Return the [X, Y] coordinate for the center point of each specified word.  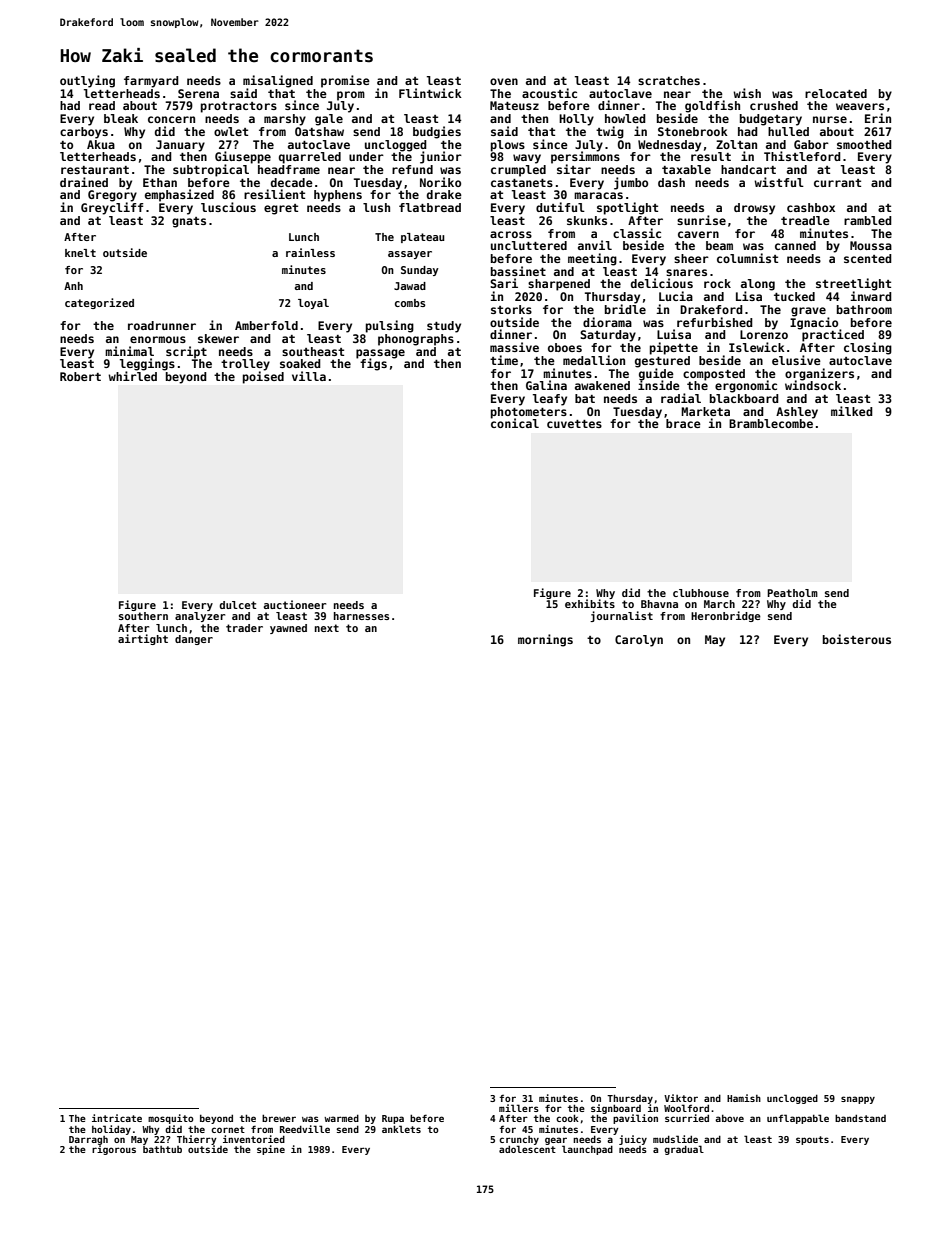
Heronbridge [726, 616]
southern [143, 616]
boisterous [857, 639]
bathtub [162, 1149]
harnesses [361, 616]
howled [625, 118]
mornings [545, 640]
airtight [143, 639]
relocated [836, 93]
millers [519, 1108]
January [180, 146]
